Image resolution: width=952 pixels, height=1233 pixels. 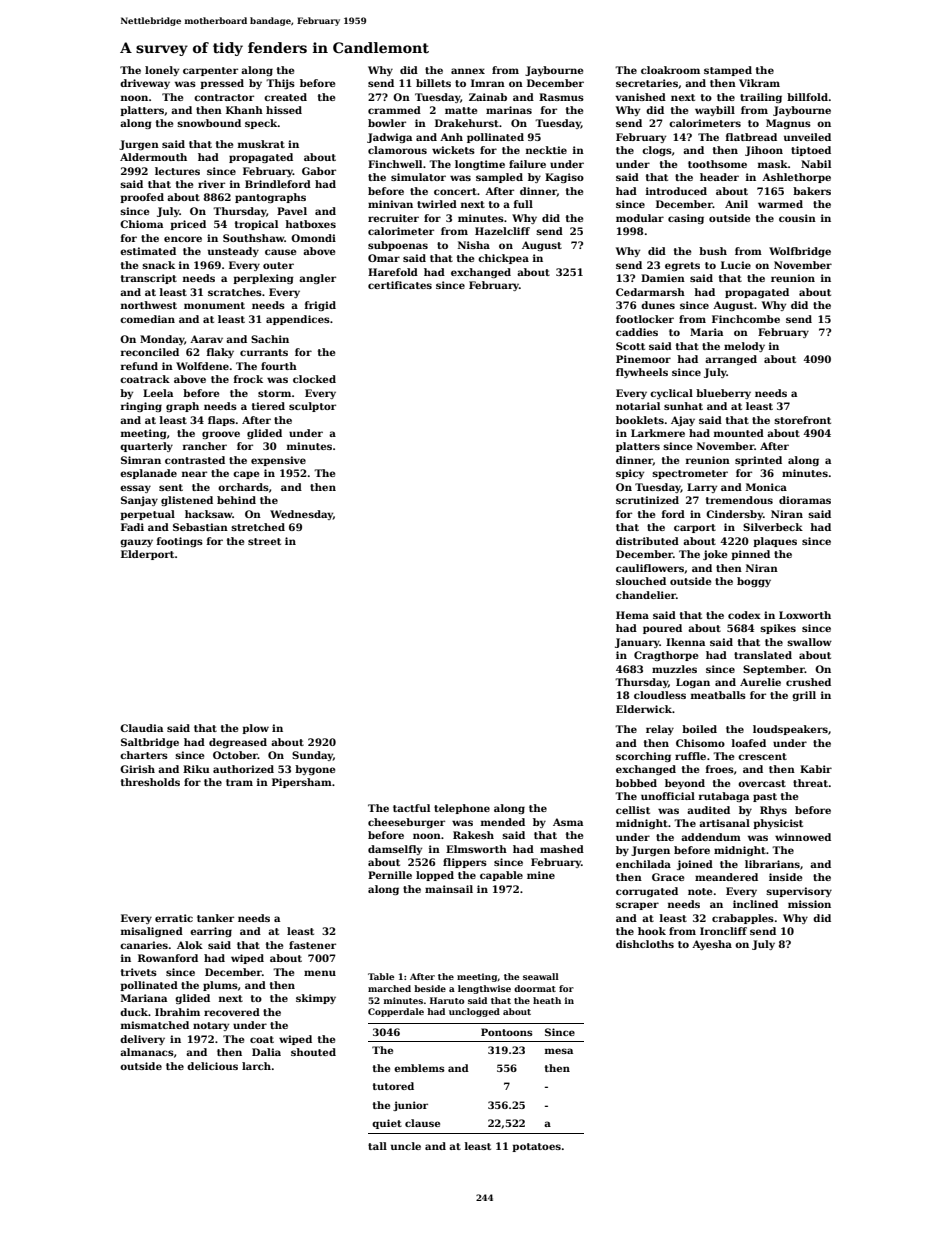 What do you see at coordinates (147, 555) in the page?
I see `Elderport` at bounding box center [147, 555].
